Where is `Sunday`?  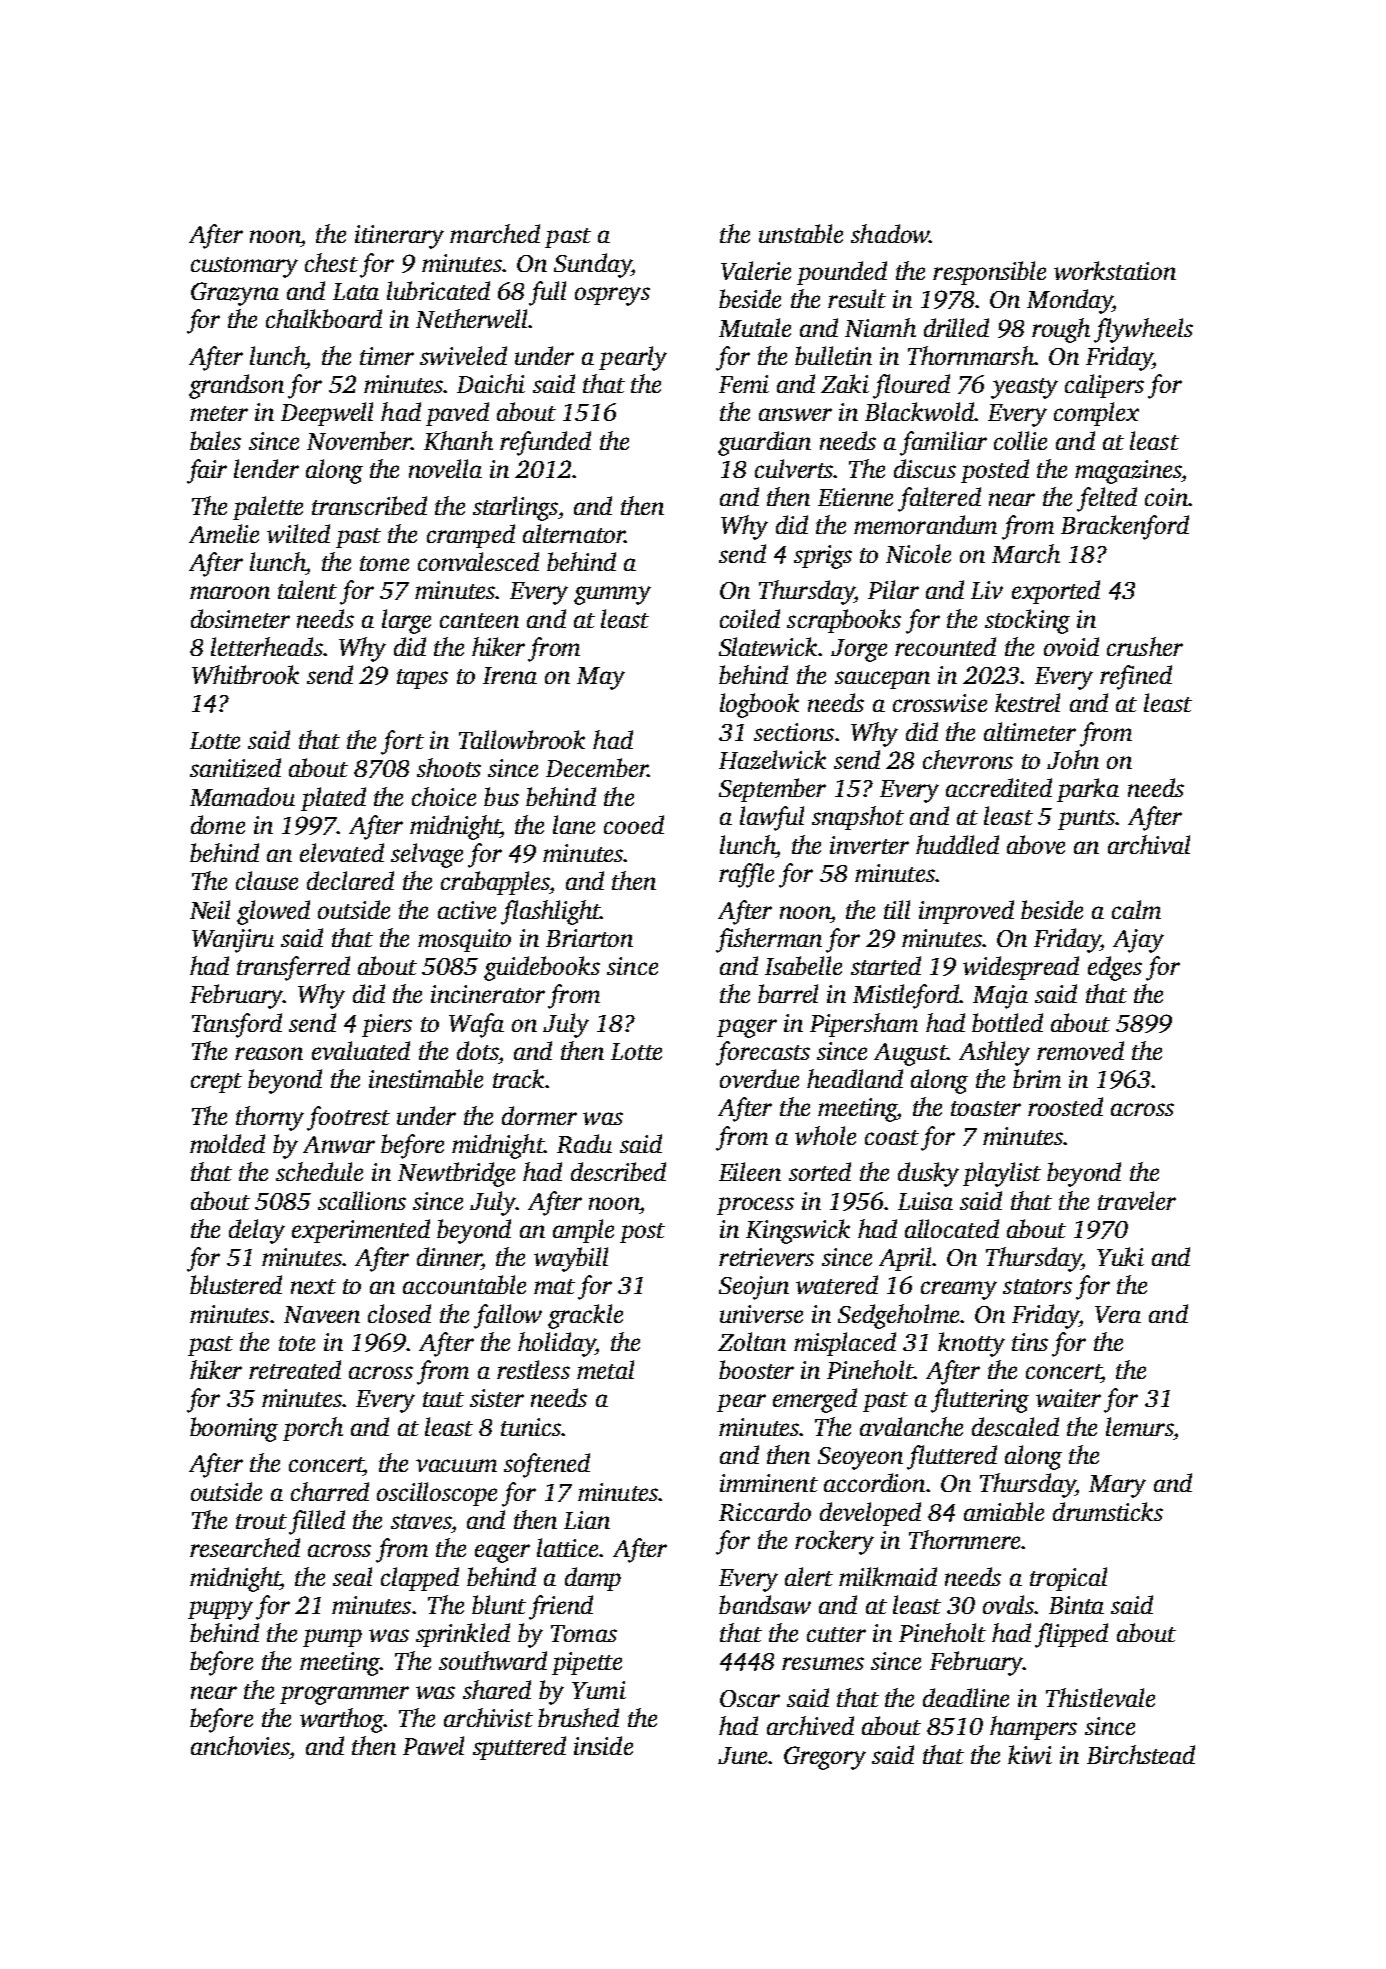 Sunday is located at coordinates (592, 265).
